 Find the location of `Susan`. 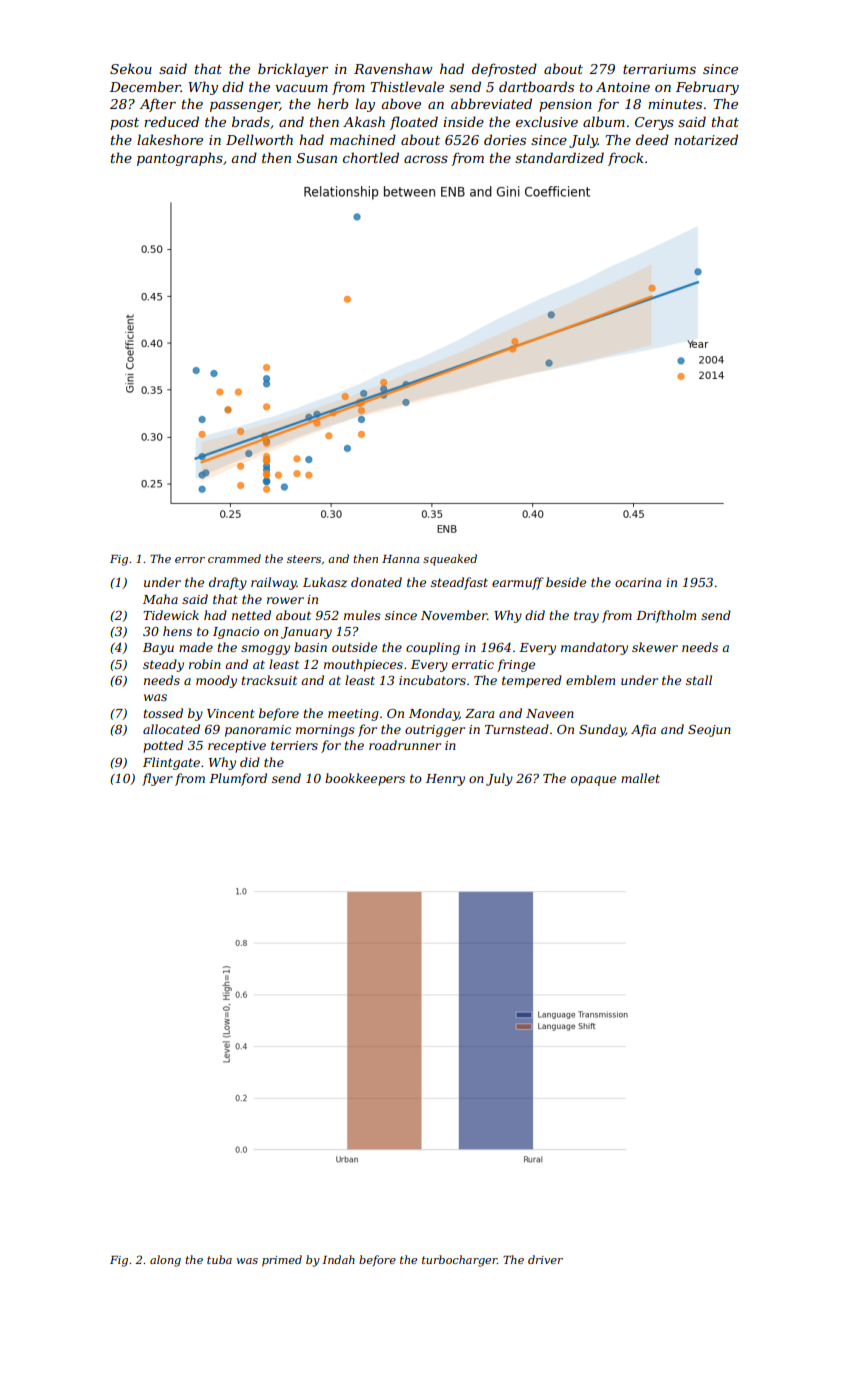

Susan is located at coordinates (317, 158).
